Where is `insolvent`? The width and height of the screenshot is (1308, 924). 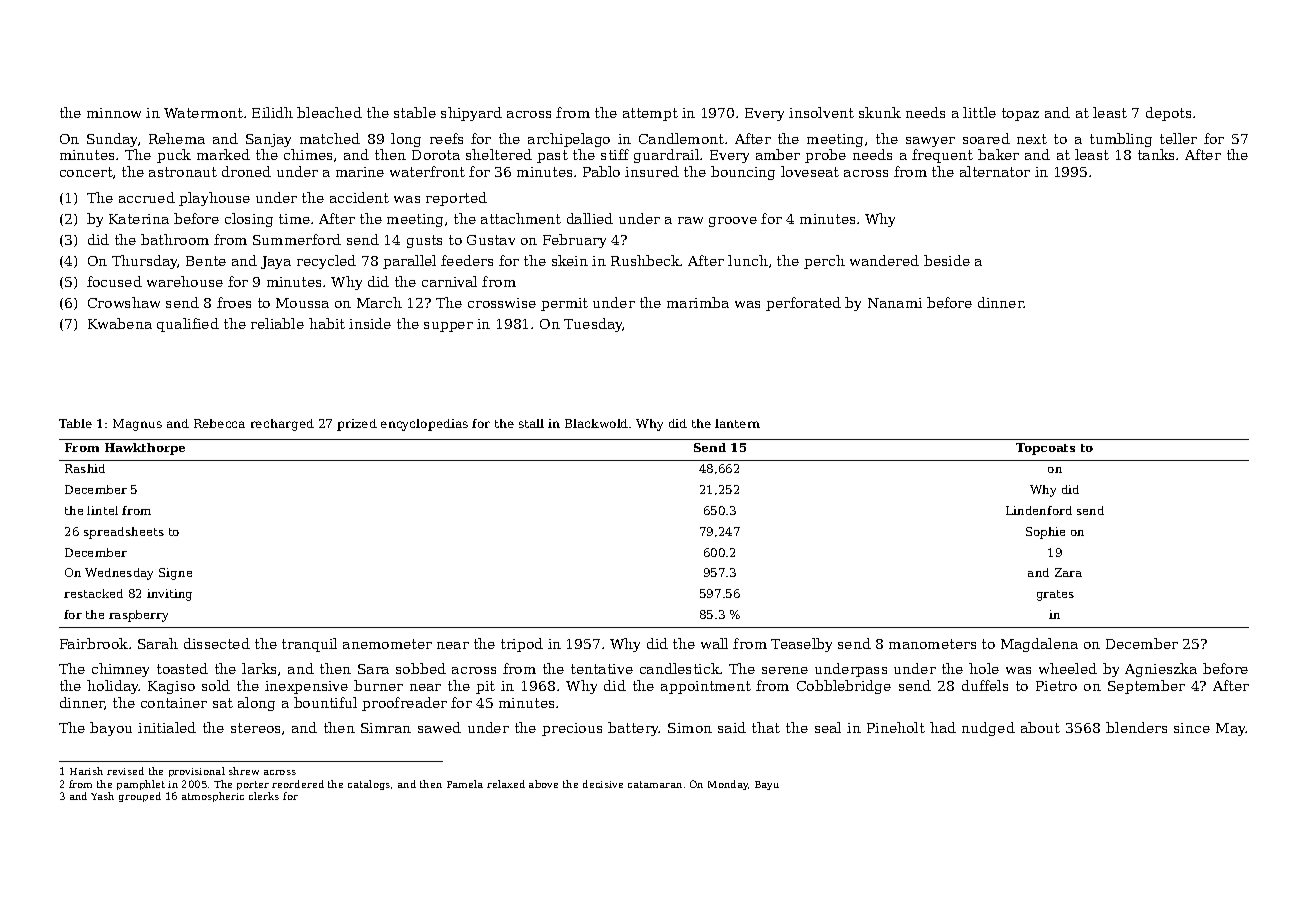 insolvent is located at coordinates (821, 112).
